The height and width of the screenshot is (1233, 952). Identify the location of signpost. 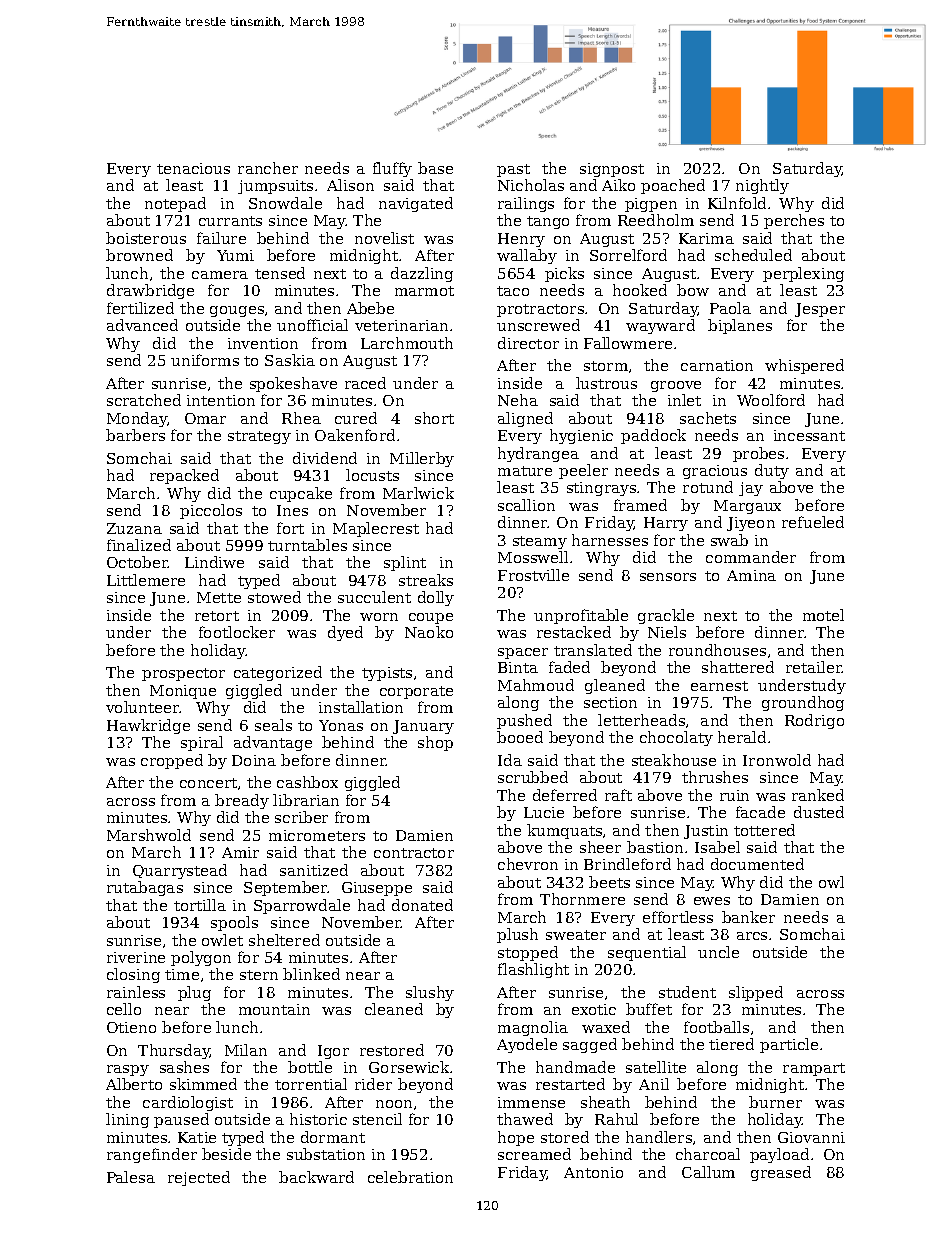
(612, 170).
